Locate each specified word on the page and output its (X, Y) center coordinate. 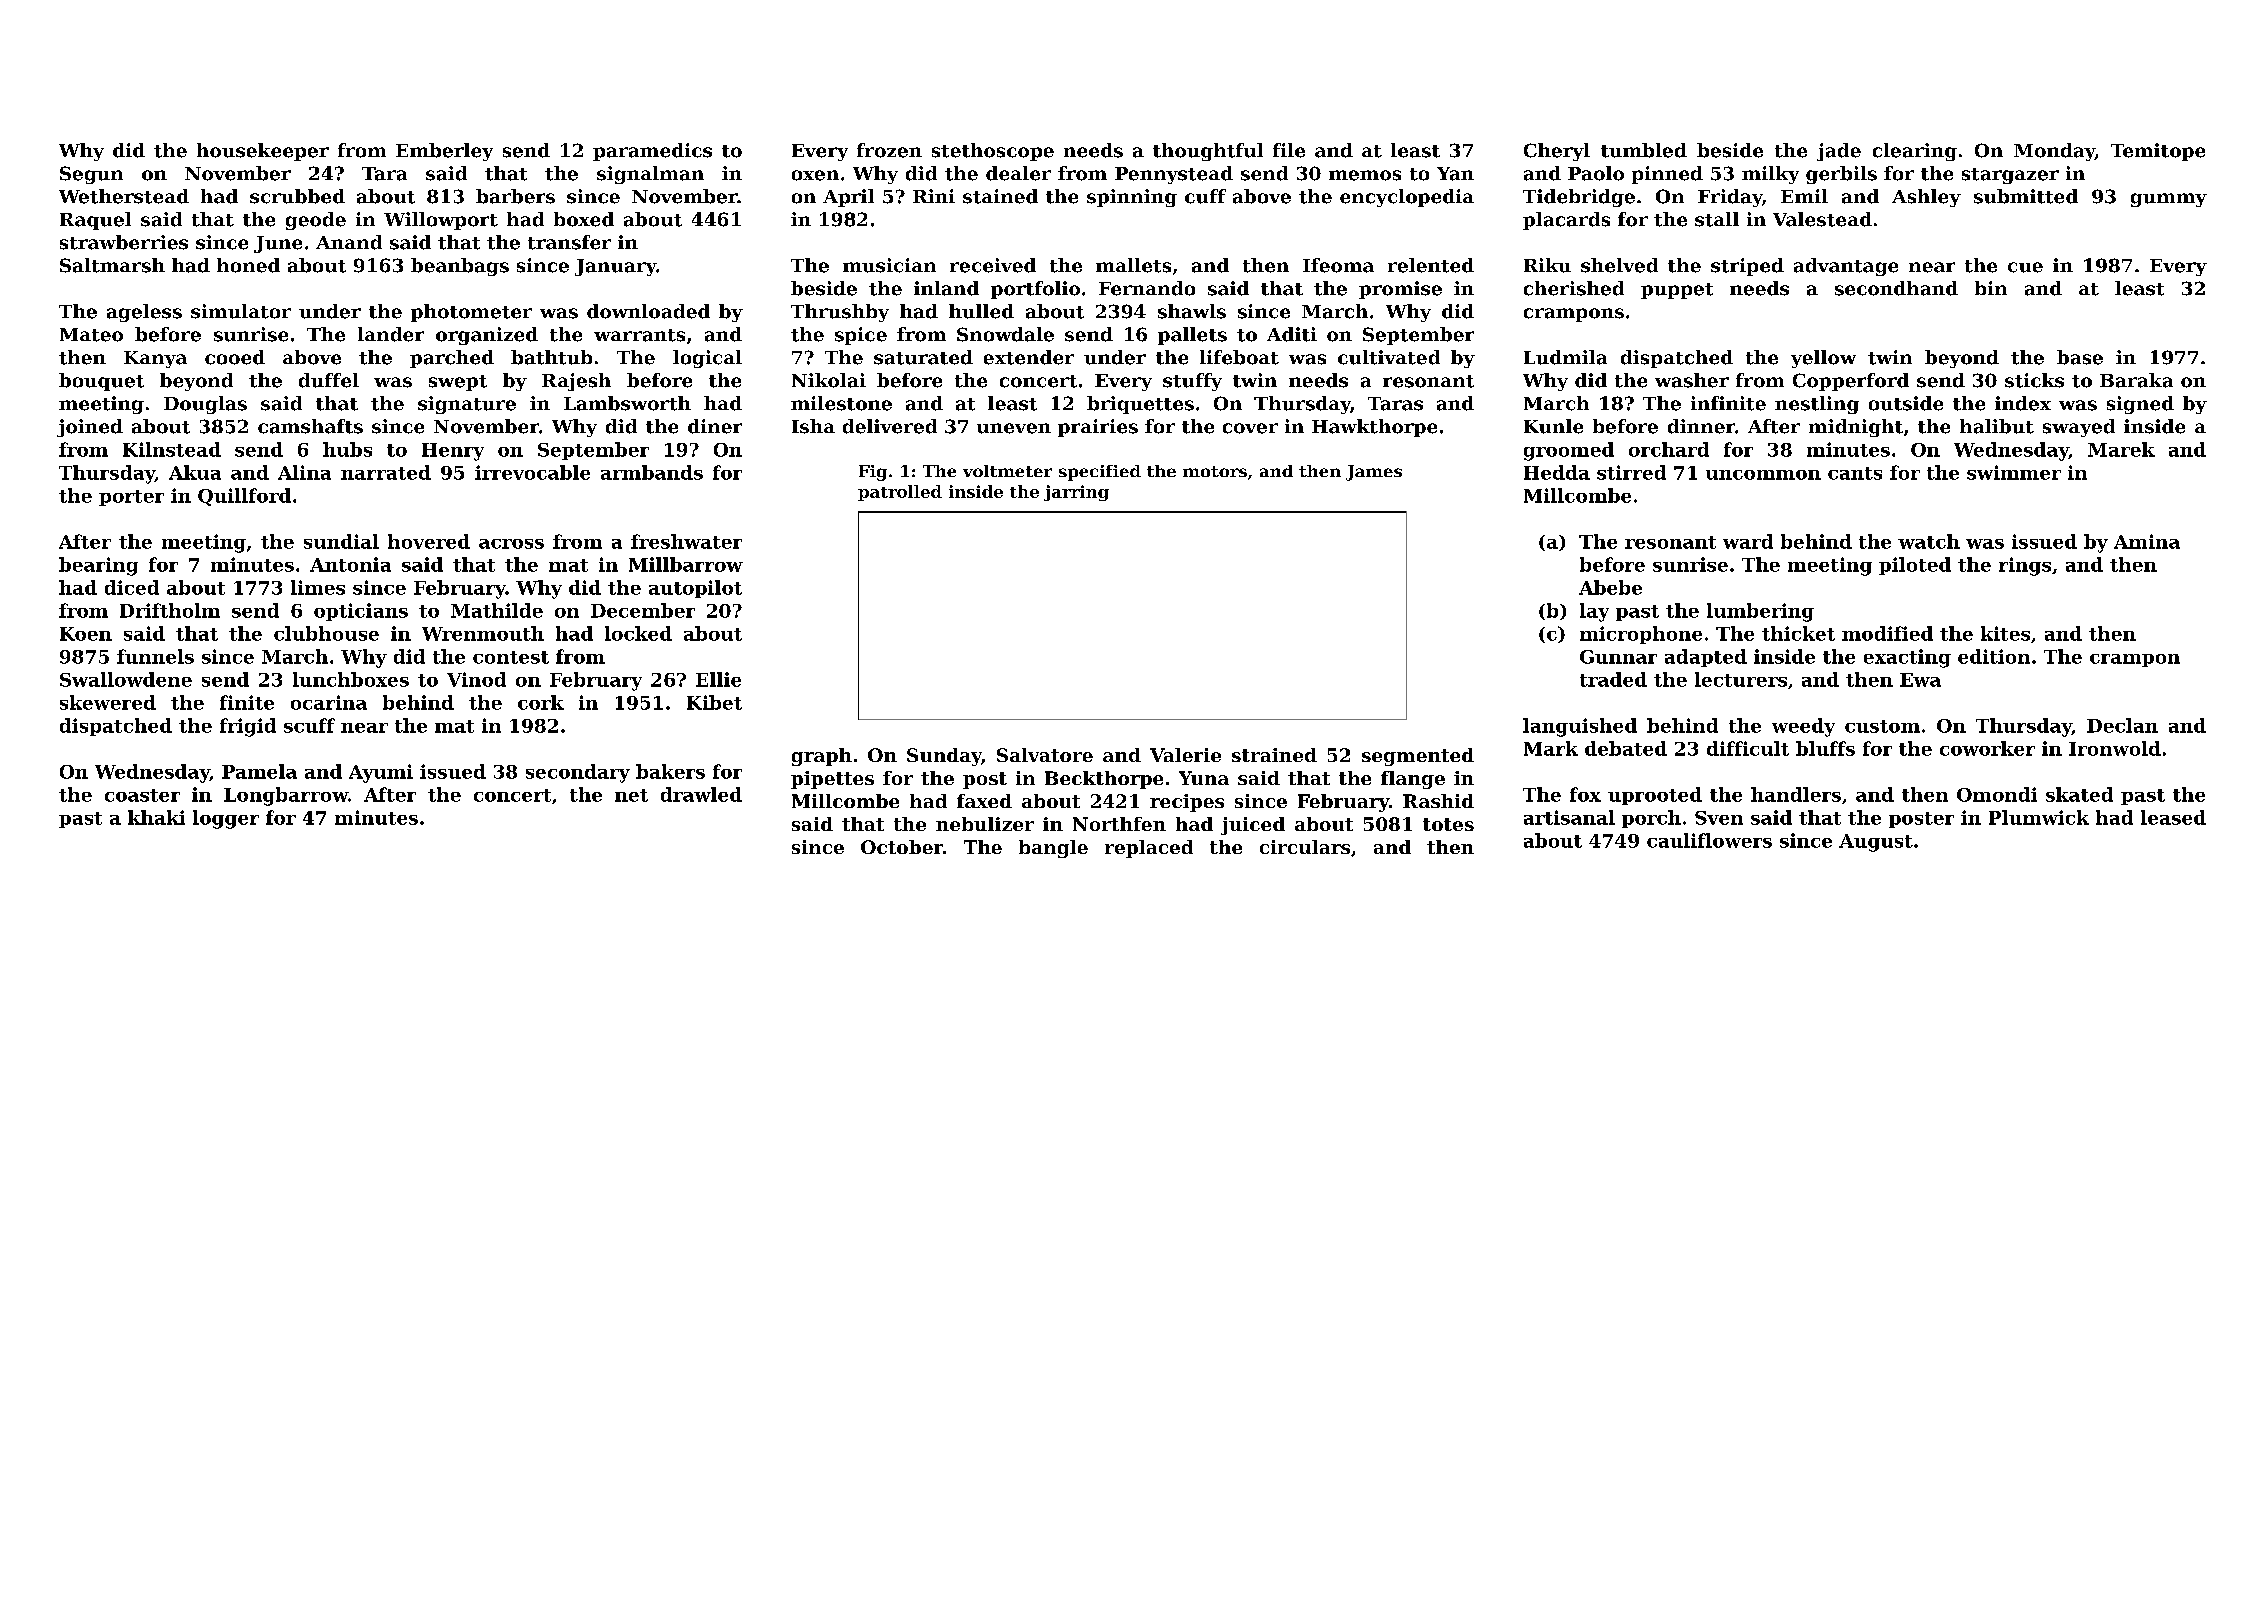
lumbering (1760, 612)
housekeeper (263, 152)
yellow (1823, 359)
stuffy (1192, 382)
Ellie (718, 679)
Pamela (259, 771)
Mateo (91, 335)
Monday (2054, 152)
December (643, 610)
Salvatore (1045, 755)
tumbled (1644, 150)
